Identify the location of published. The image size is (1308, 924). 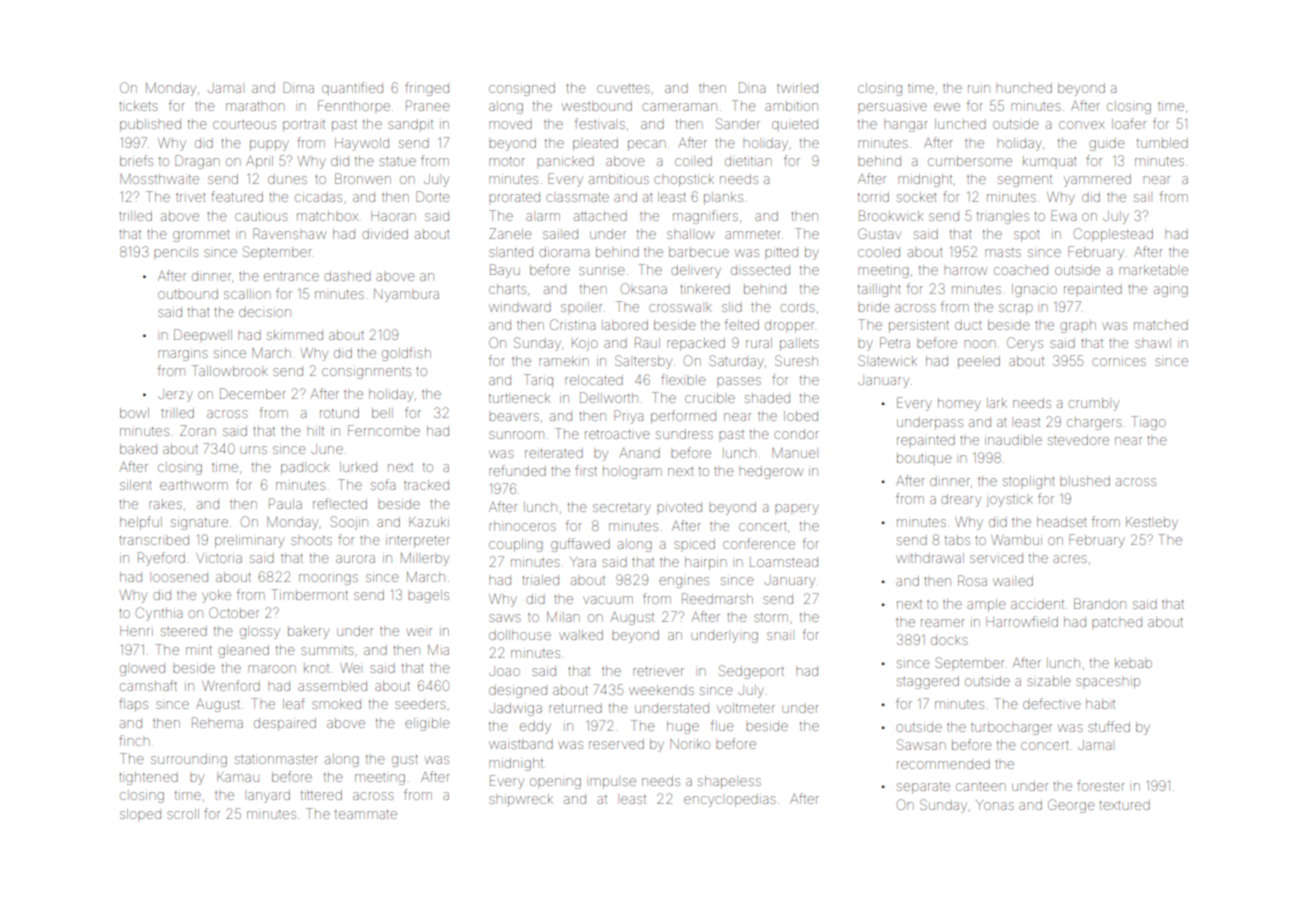
(150, 125).
